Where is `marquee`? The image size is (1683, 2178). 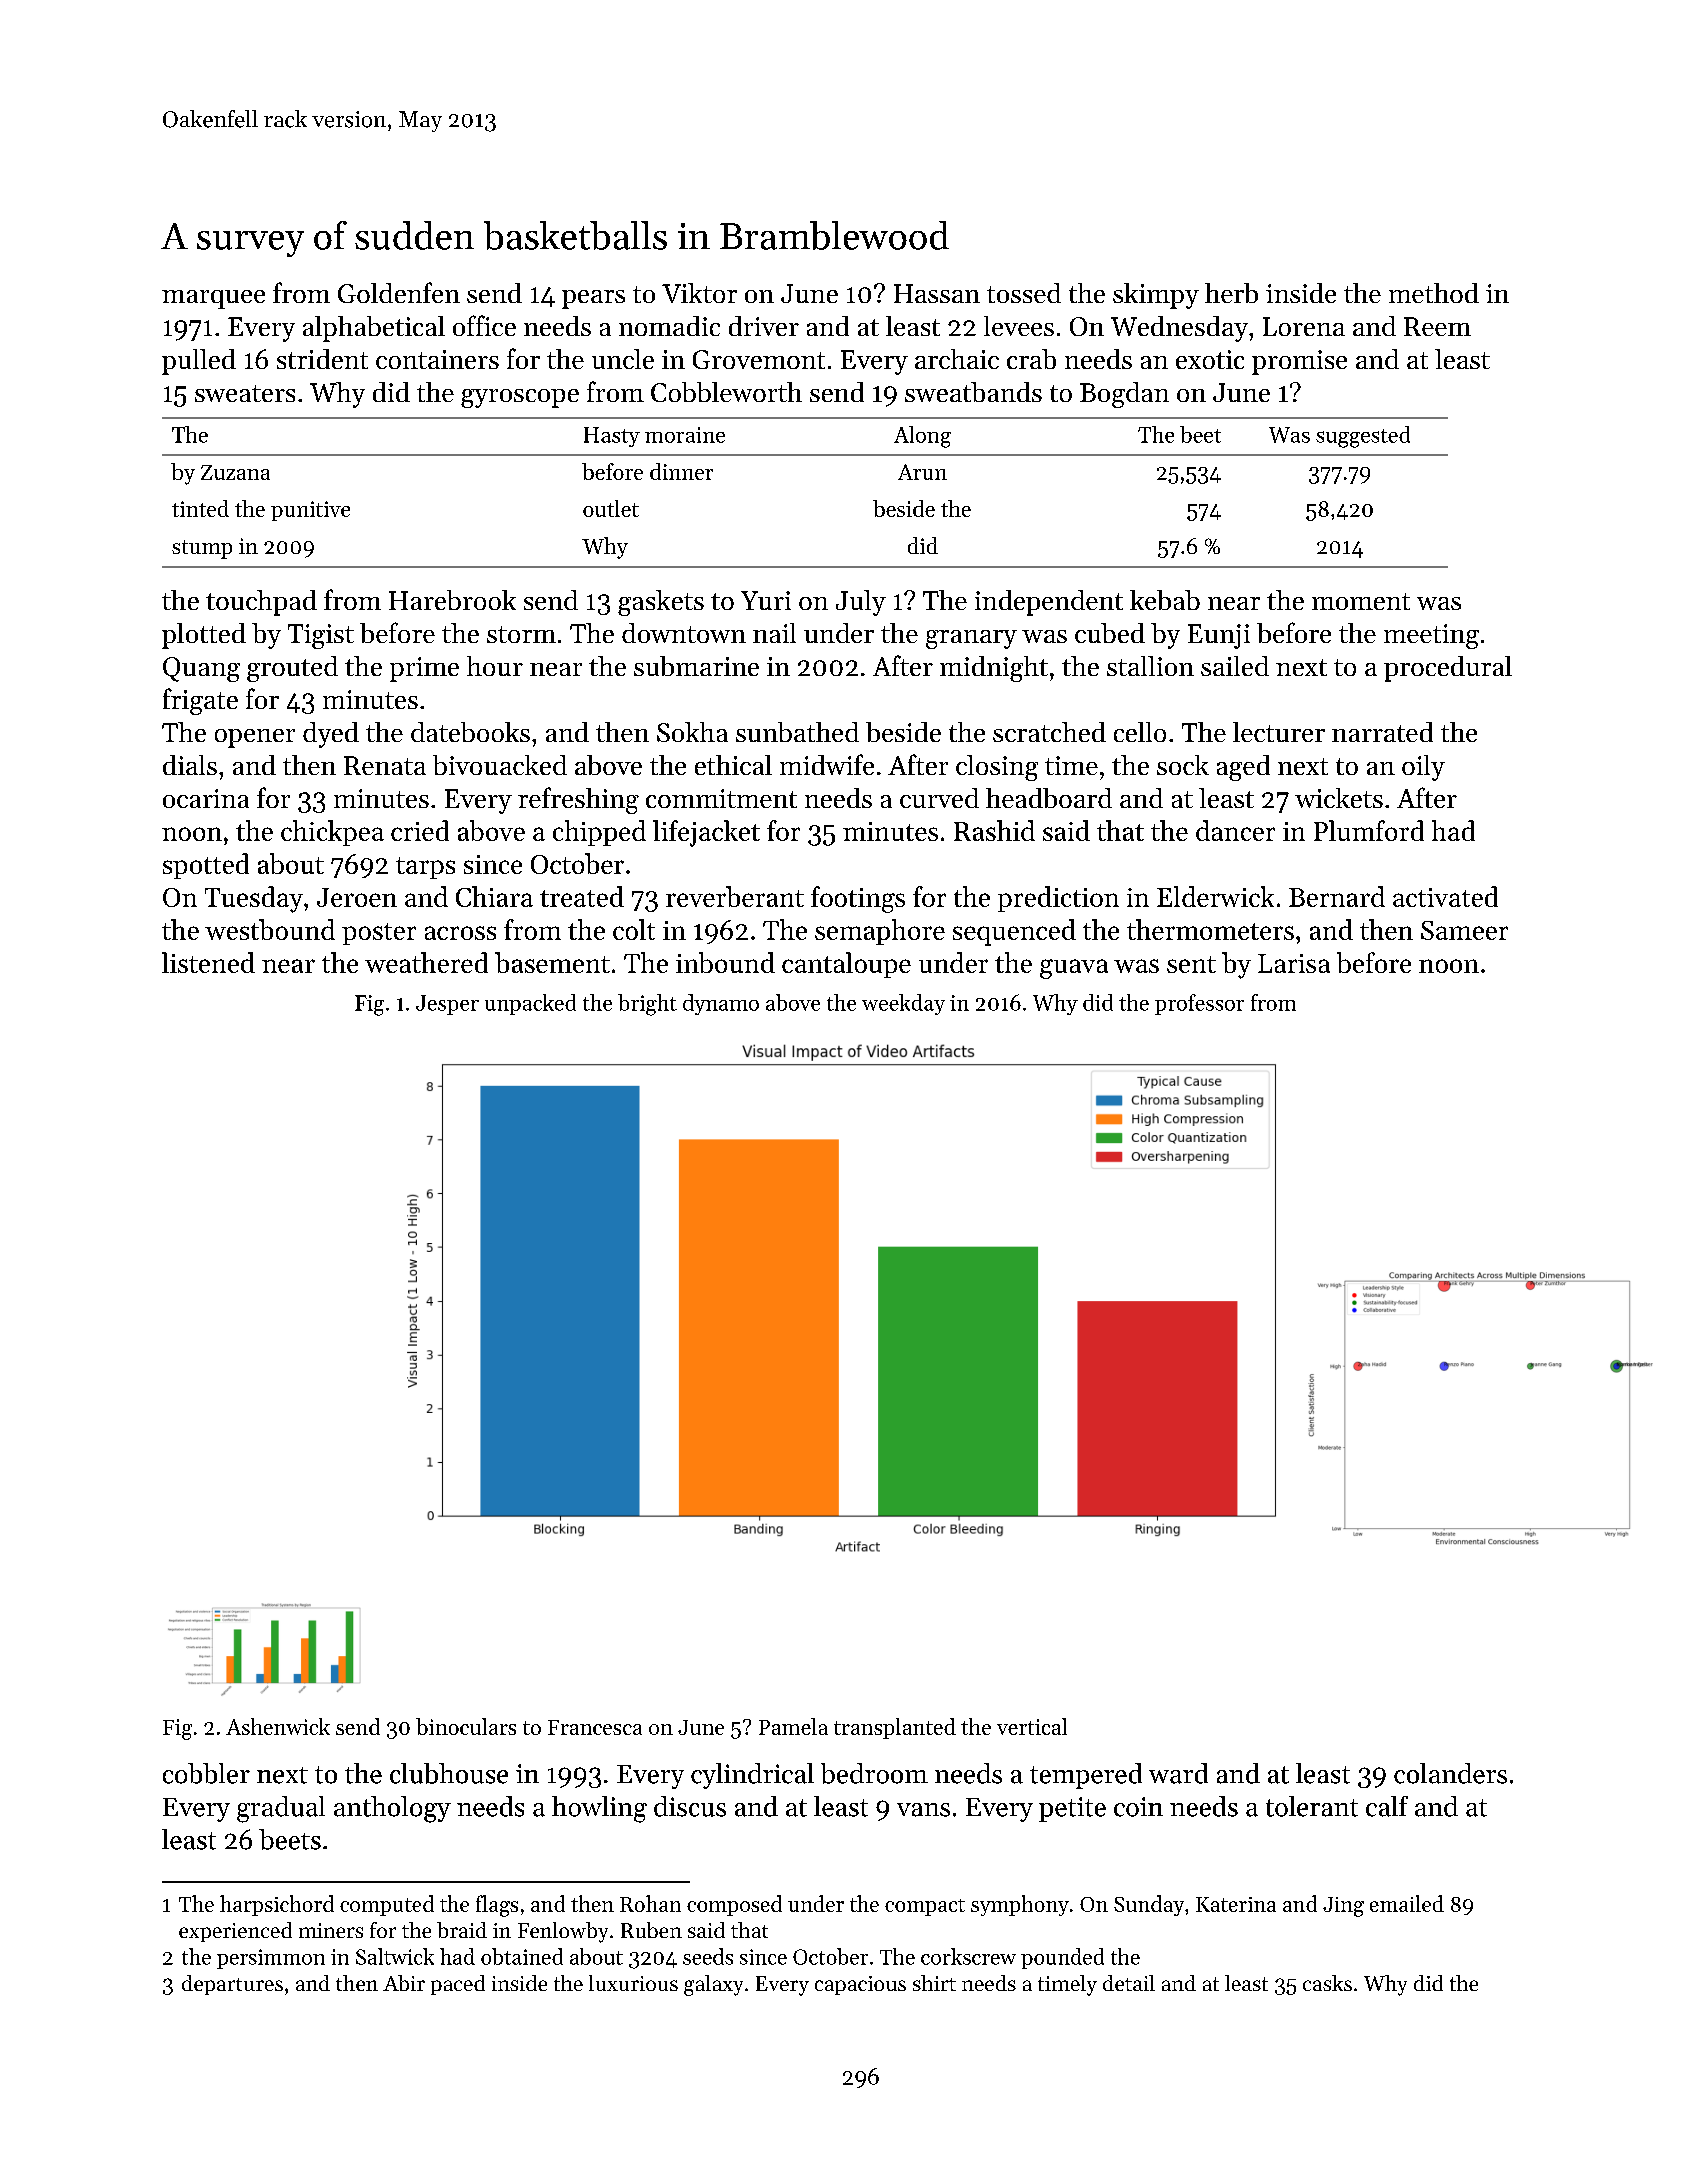 marquee is located at coordinates (213, 299).
